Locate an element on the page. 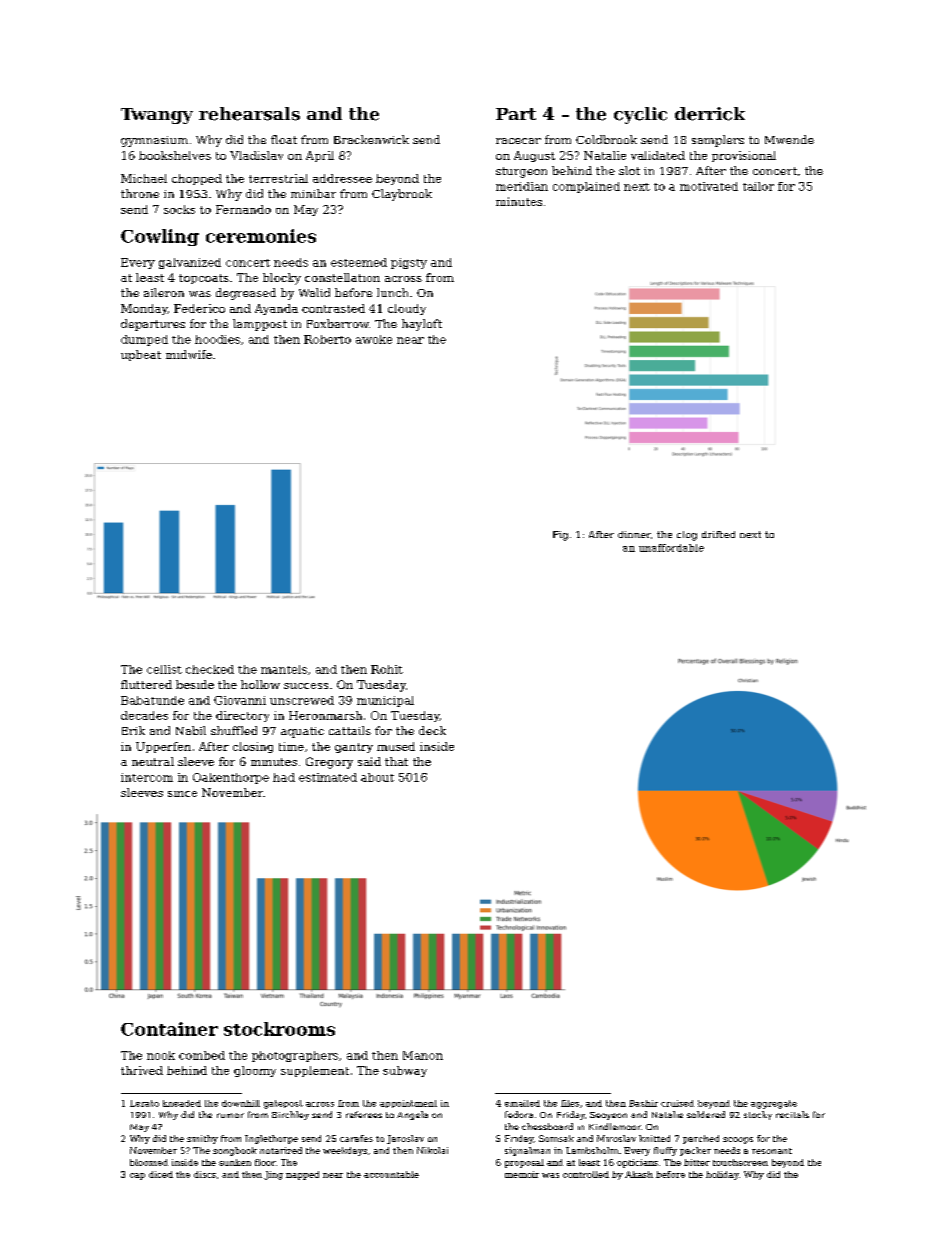 This document has height=1233, width=952. Brackenwick is located at coordinates (371, 139).
